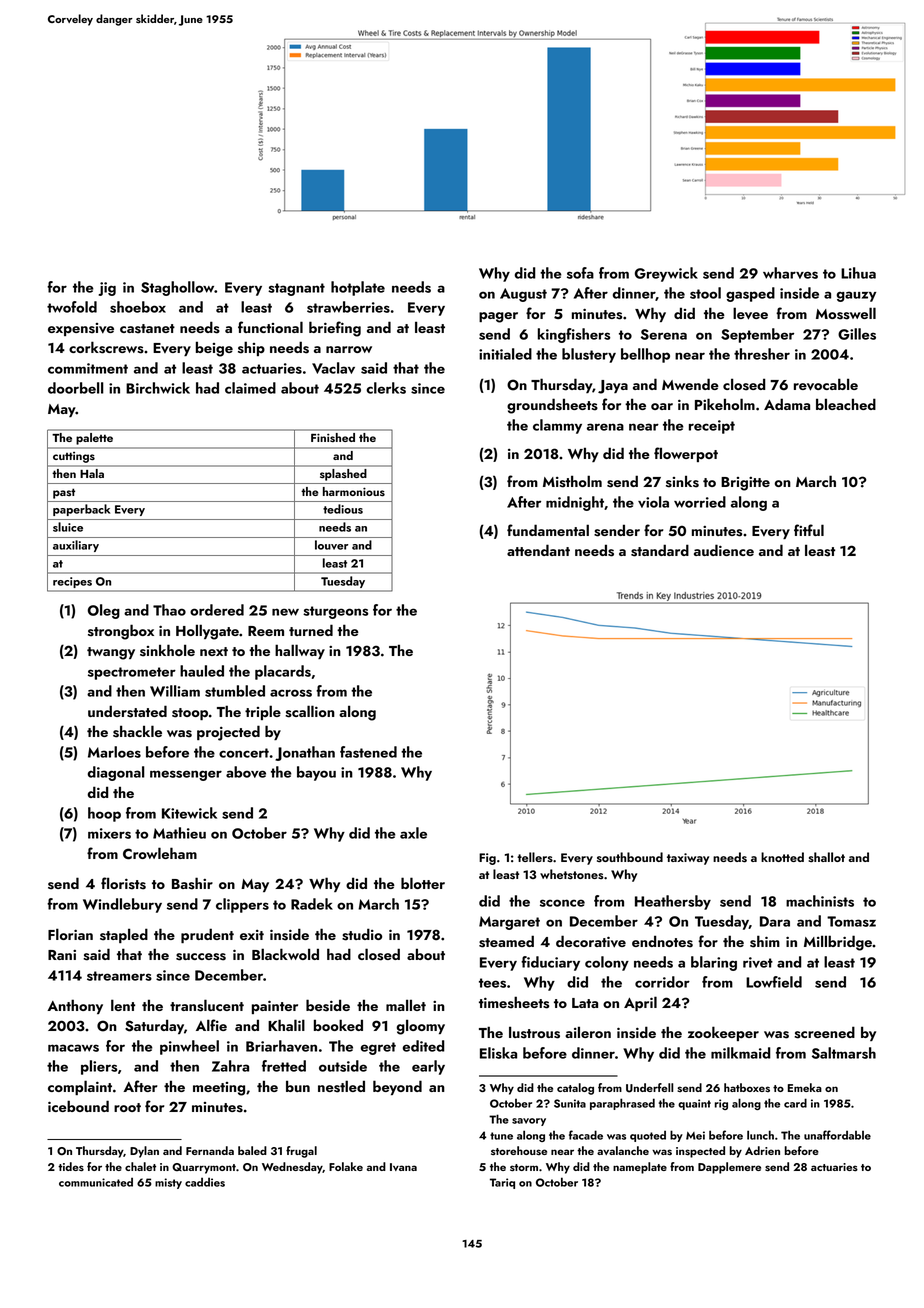 This screenshot has width=924, height=1308. I want to click on hotplate, so click(358, 288).
